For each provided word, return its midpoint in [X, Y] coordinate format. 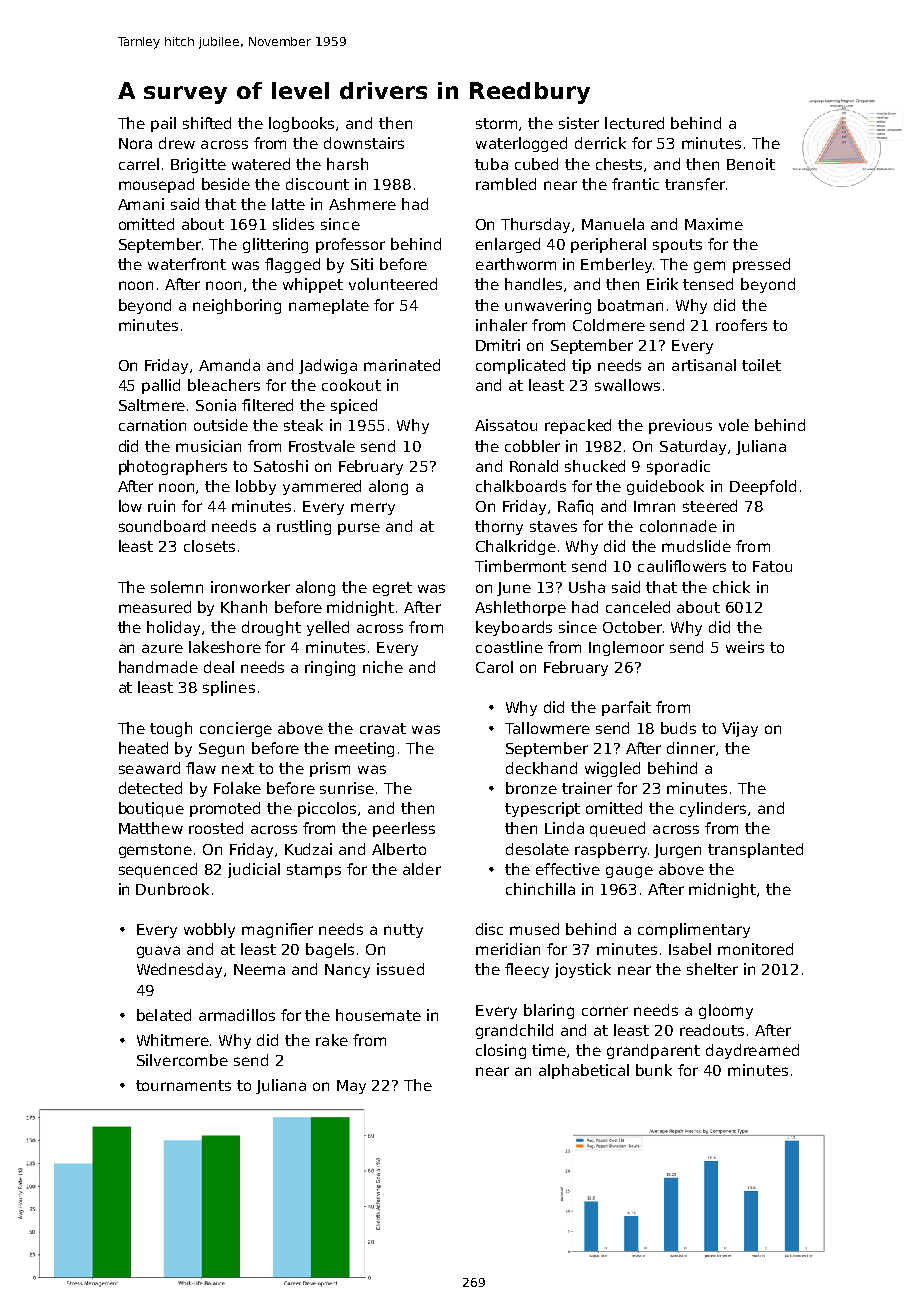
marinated [402, 365]
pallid [161, 386]
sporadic [678, 467]
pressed [761, 265]
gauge [629, 872]
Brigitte [198, 165]
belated [164, 1015]
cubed [536, 164]
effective [568, 869]
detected [150, 788]
